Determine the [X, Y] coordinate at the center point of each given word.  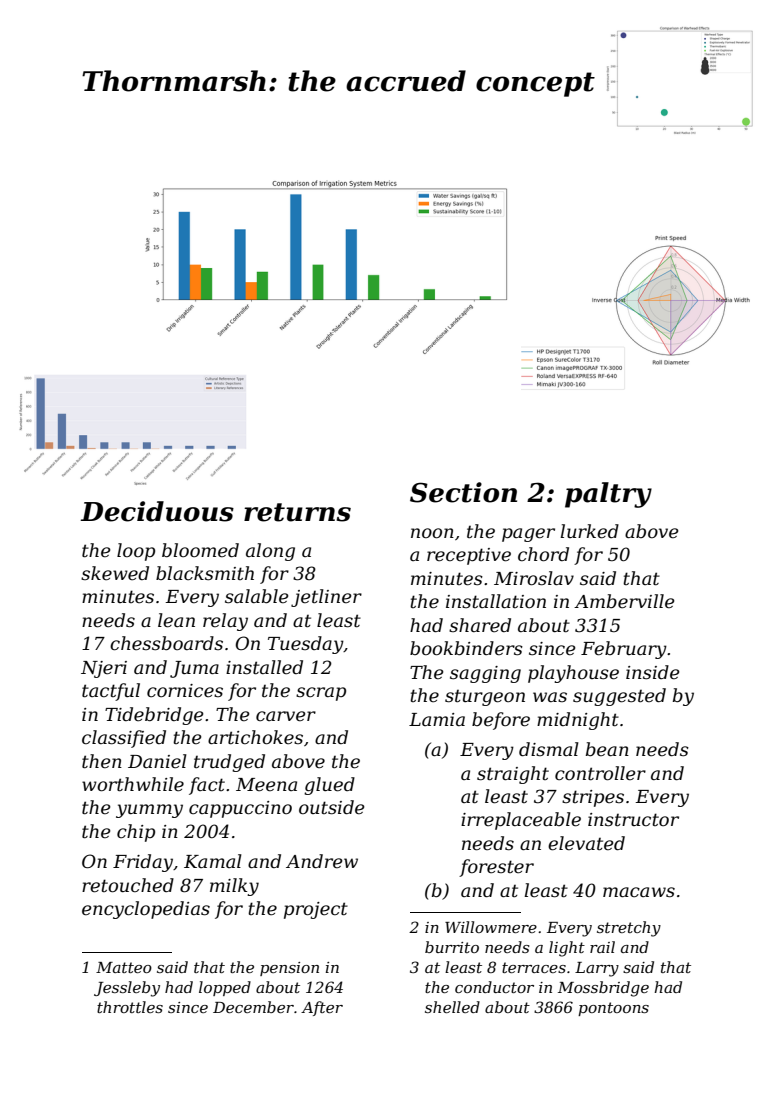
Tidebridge [154, 716]
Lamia [437, 719]
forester [496, 868]
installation [496, 601]
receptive [469, 556]
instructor [633, 820]
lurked [589, 531]
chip [136, 833]
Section [463, 492]
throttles [130, 1007]
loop [136, 552]
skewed [115, 573]
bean [607, 749]
